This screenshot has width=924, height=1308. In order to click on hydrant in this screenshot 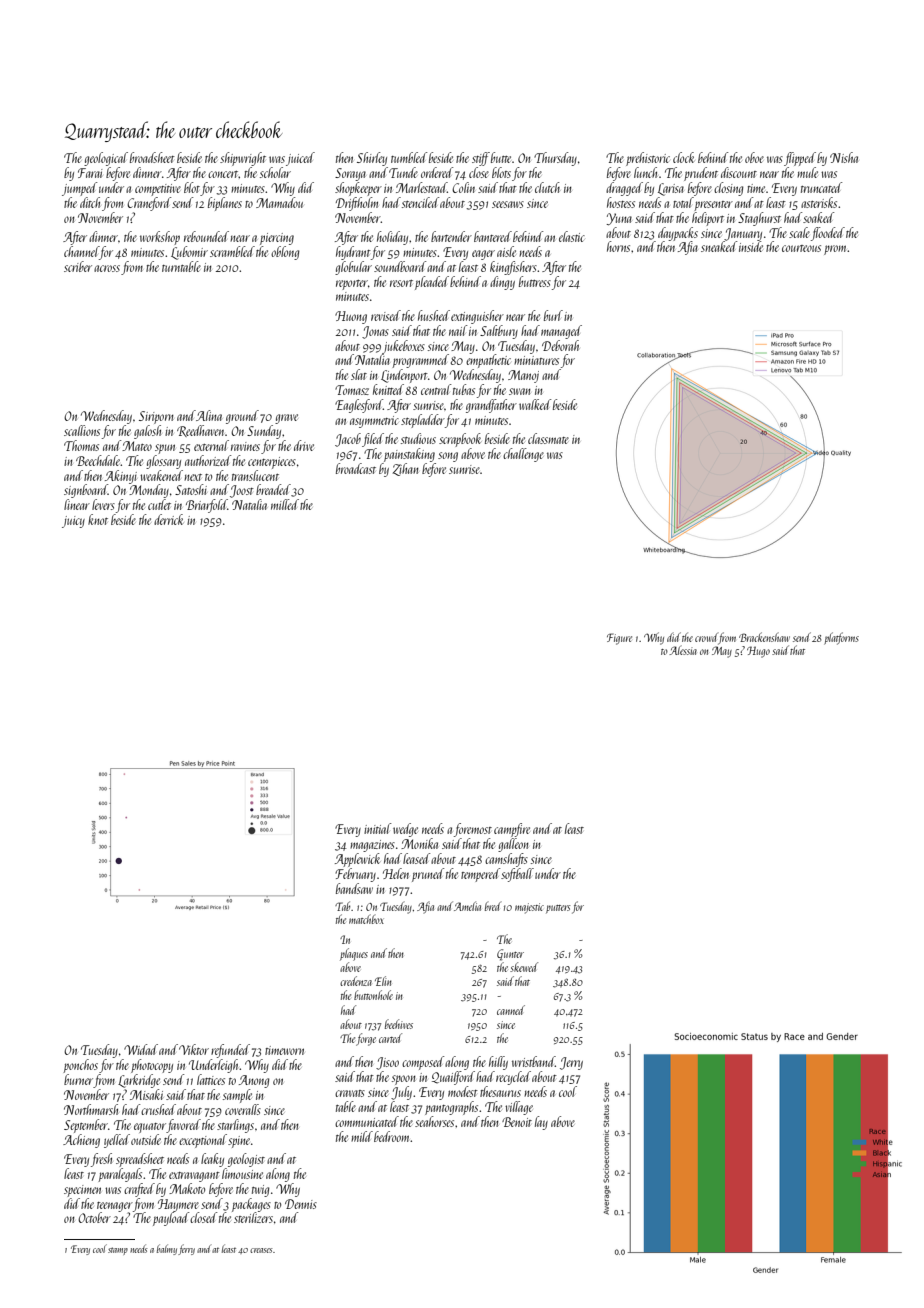, I will do `click(353, 253)`.
